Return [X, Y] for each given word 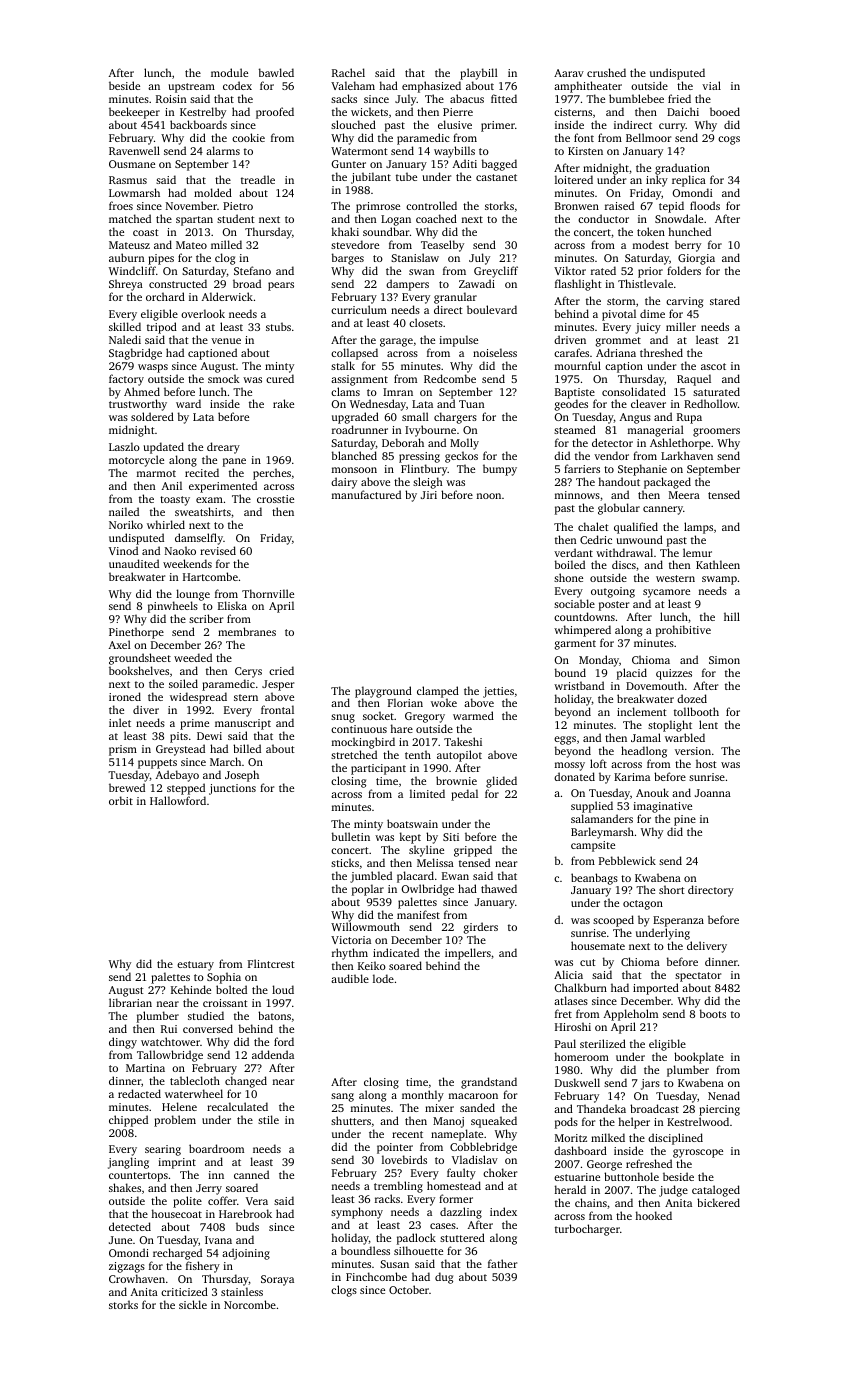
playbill [479, 74]
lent [708, 724]
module [229, 72]
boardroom [216, 1148]
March [225, 761]
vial [711, 85]
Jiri [429, 495]
